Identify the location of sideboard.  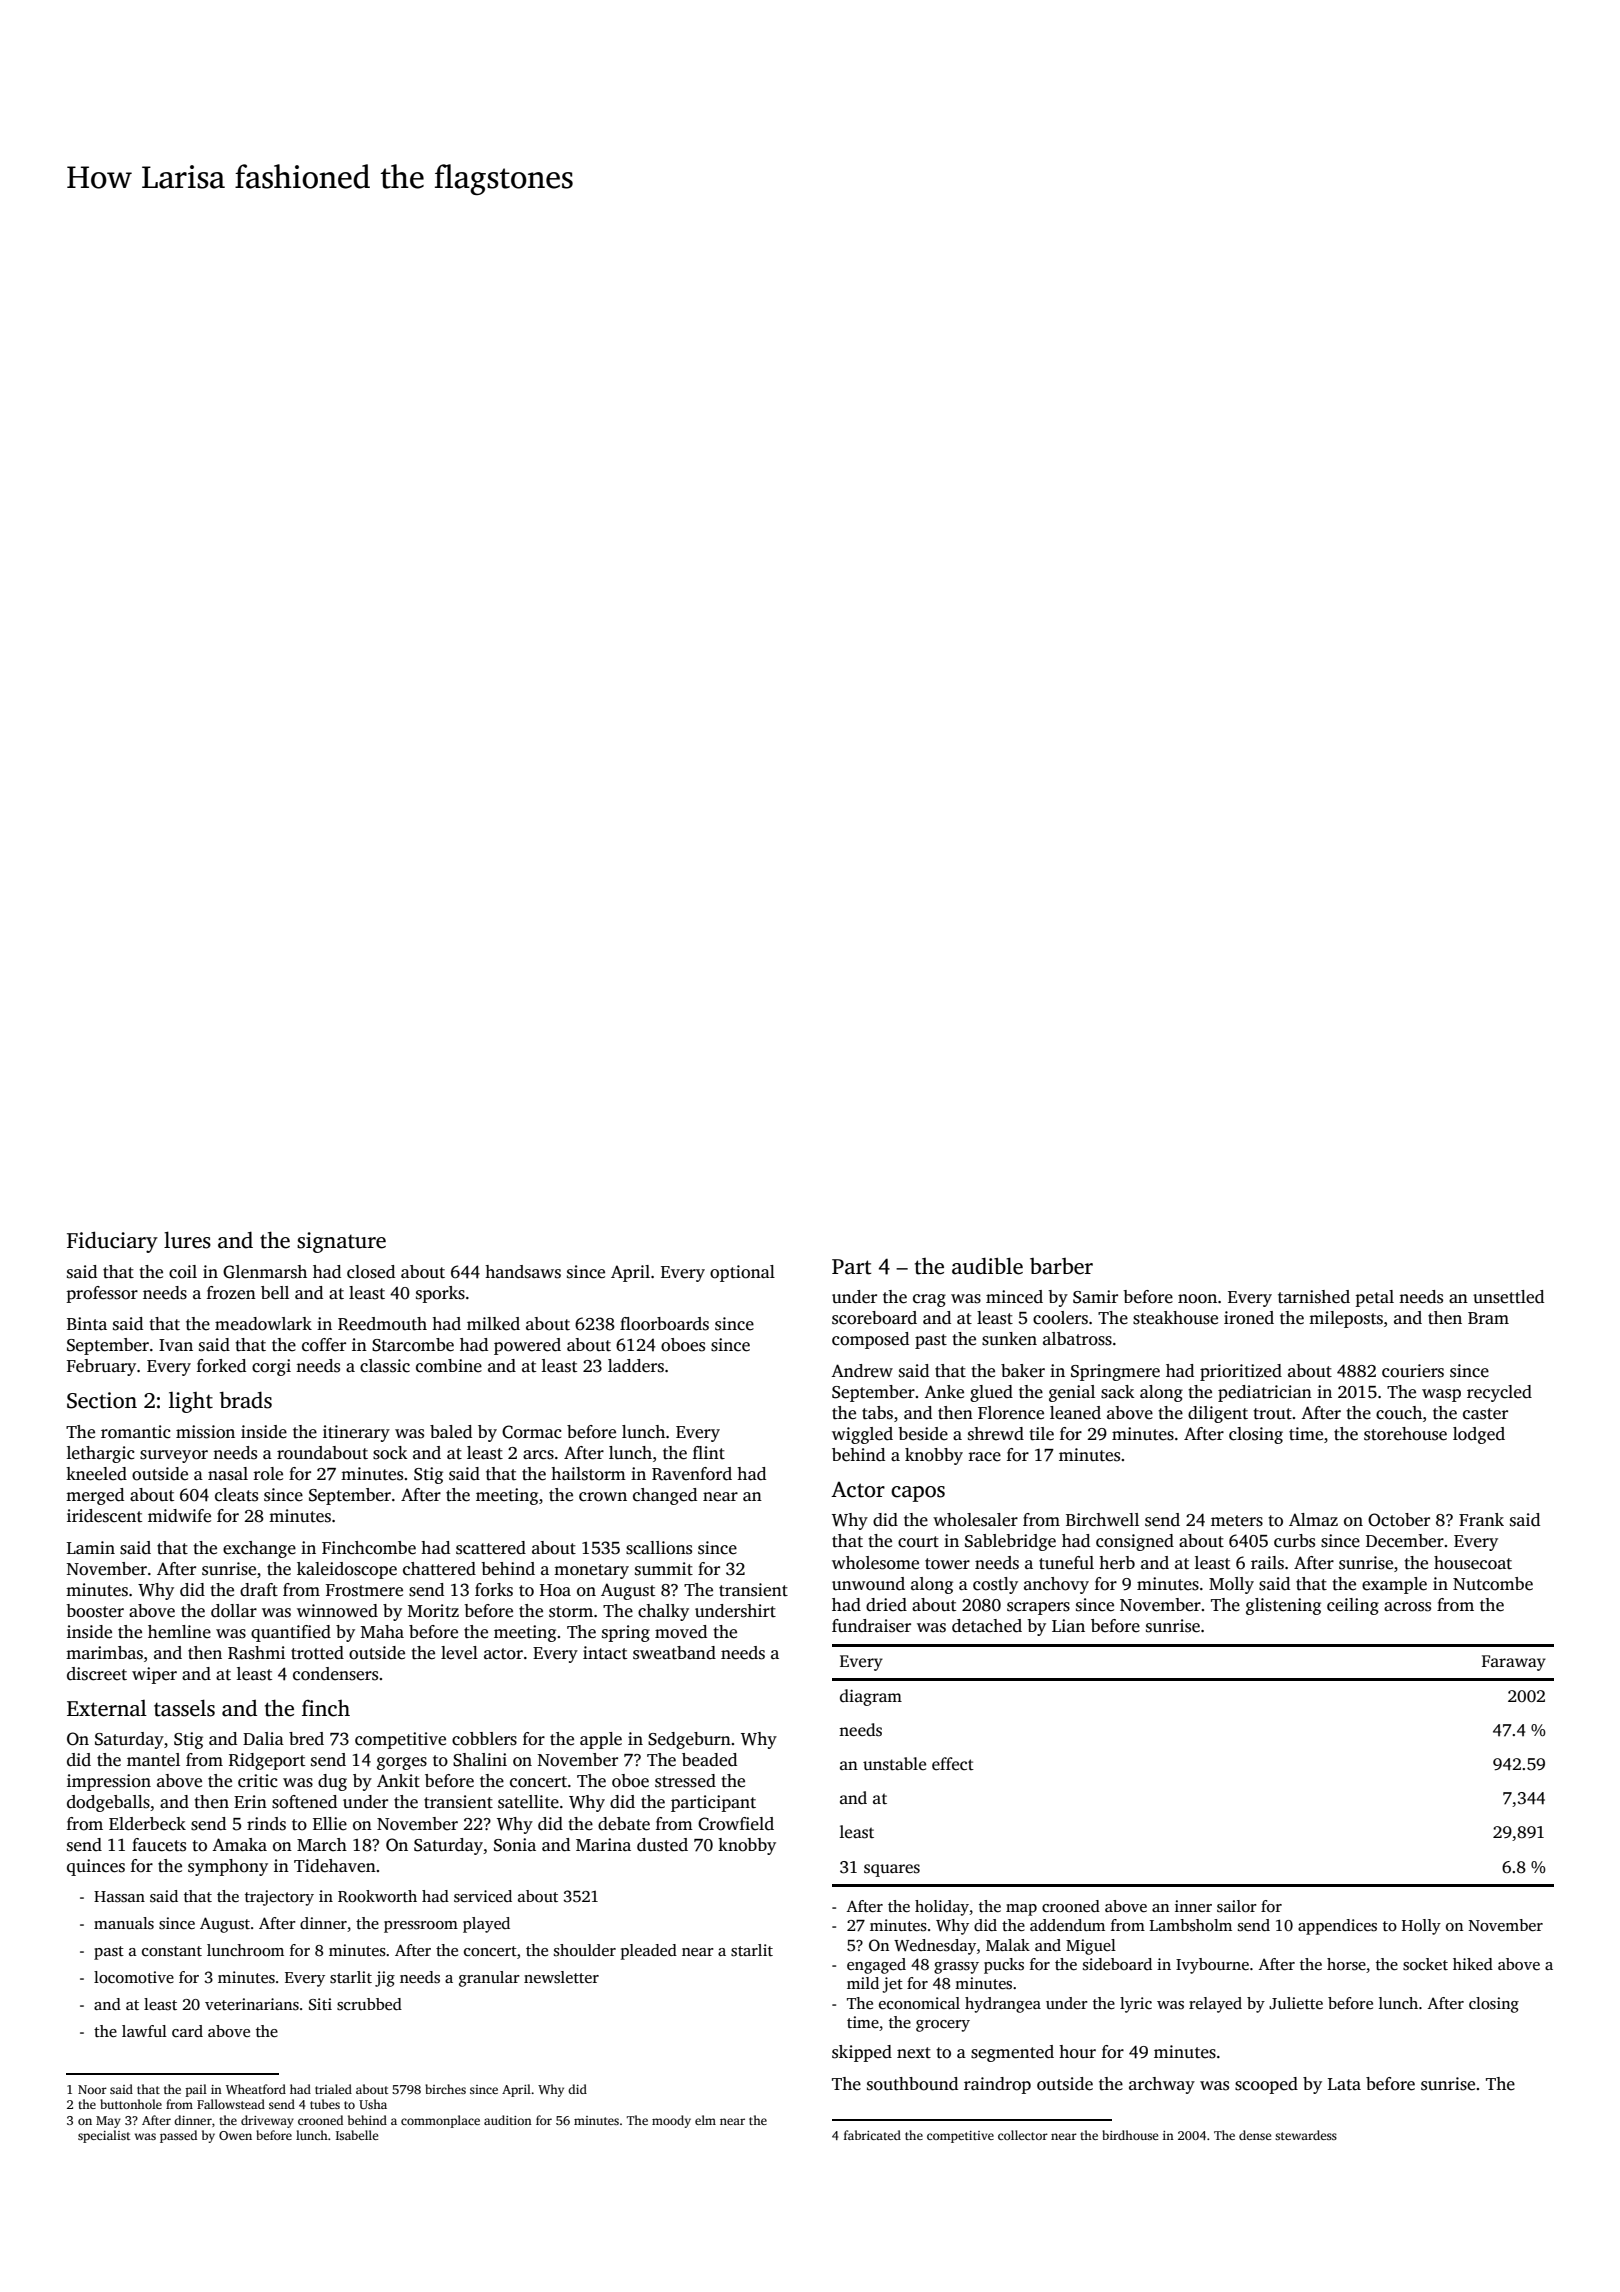
(1117, 1964).
